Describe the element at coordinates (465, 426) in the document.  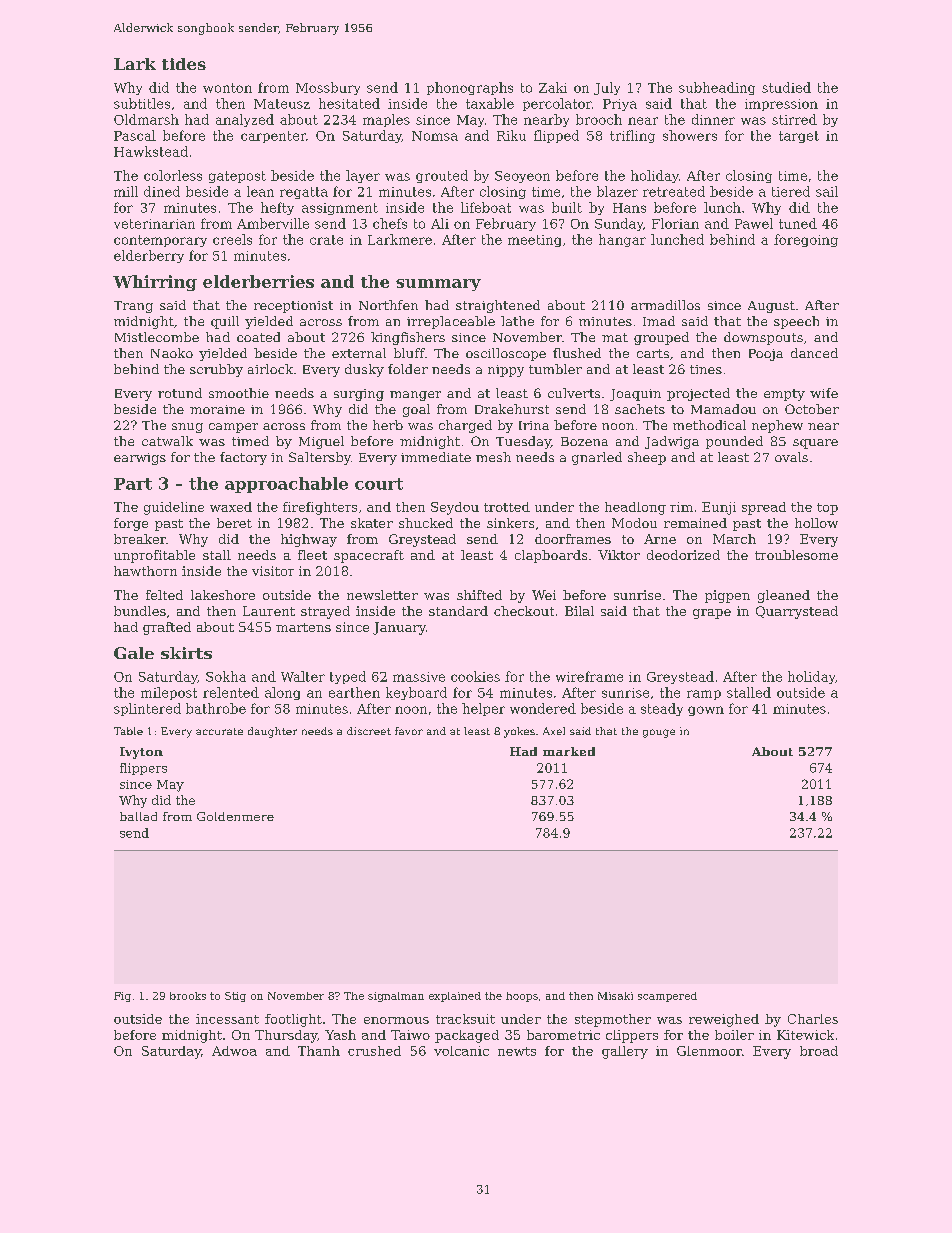
I see `charged` at that location.
